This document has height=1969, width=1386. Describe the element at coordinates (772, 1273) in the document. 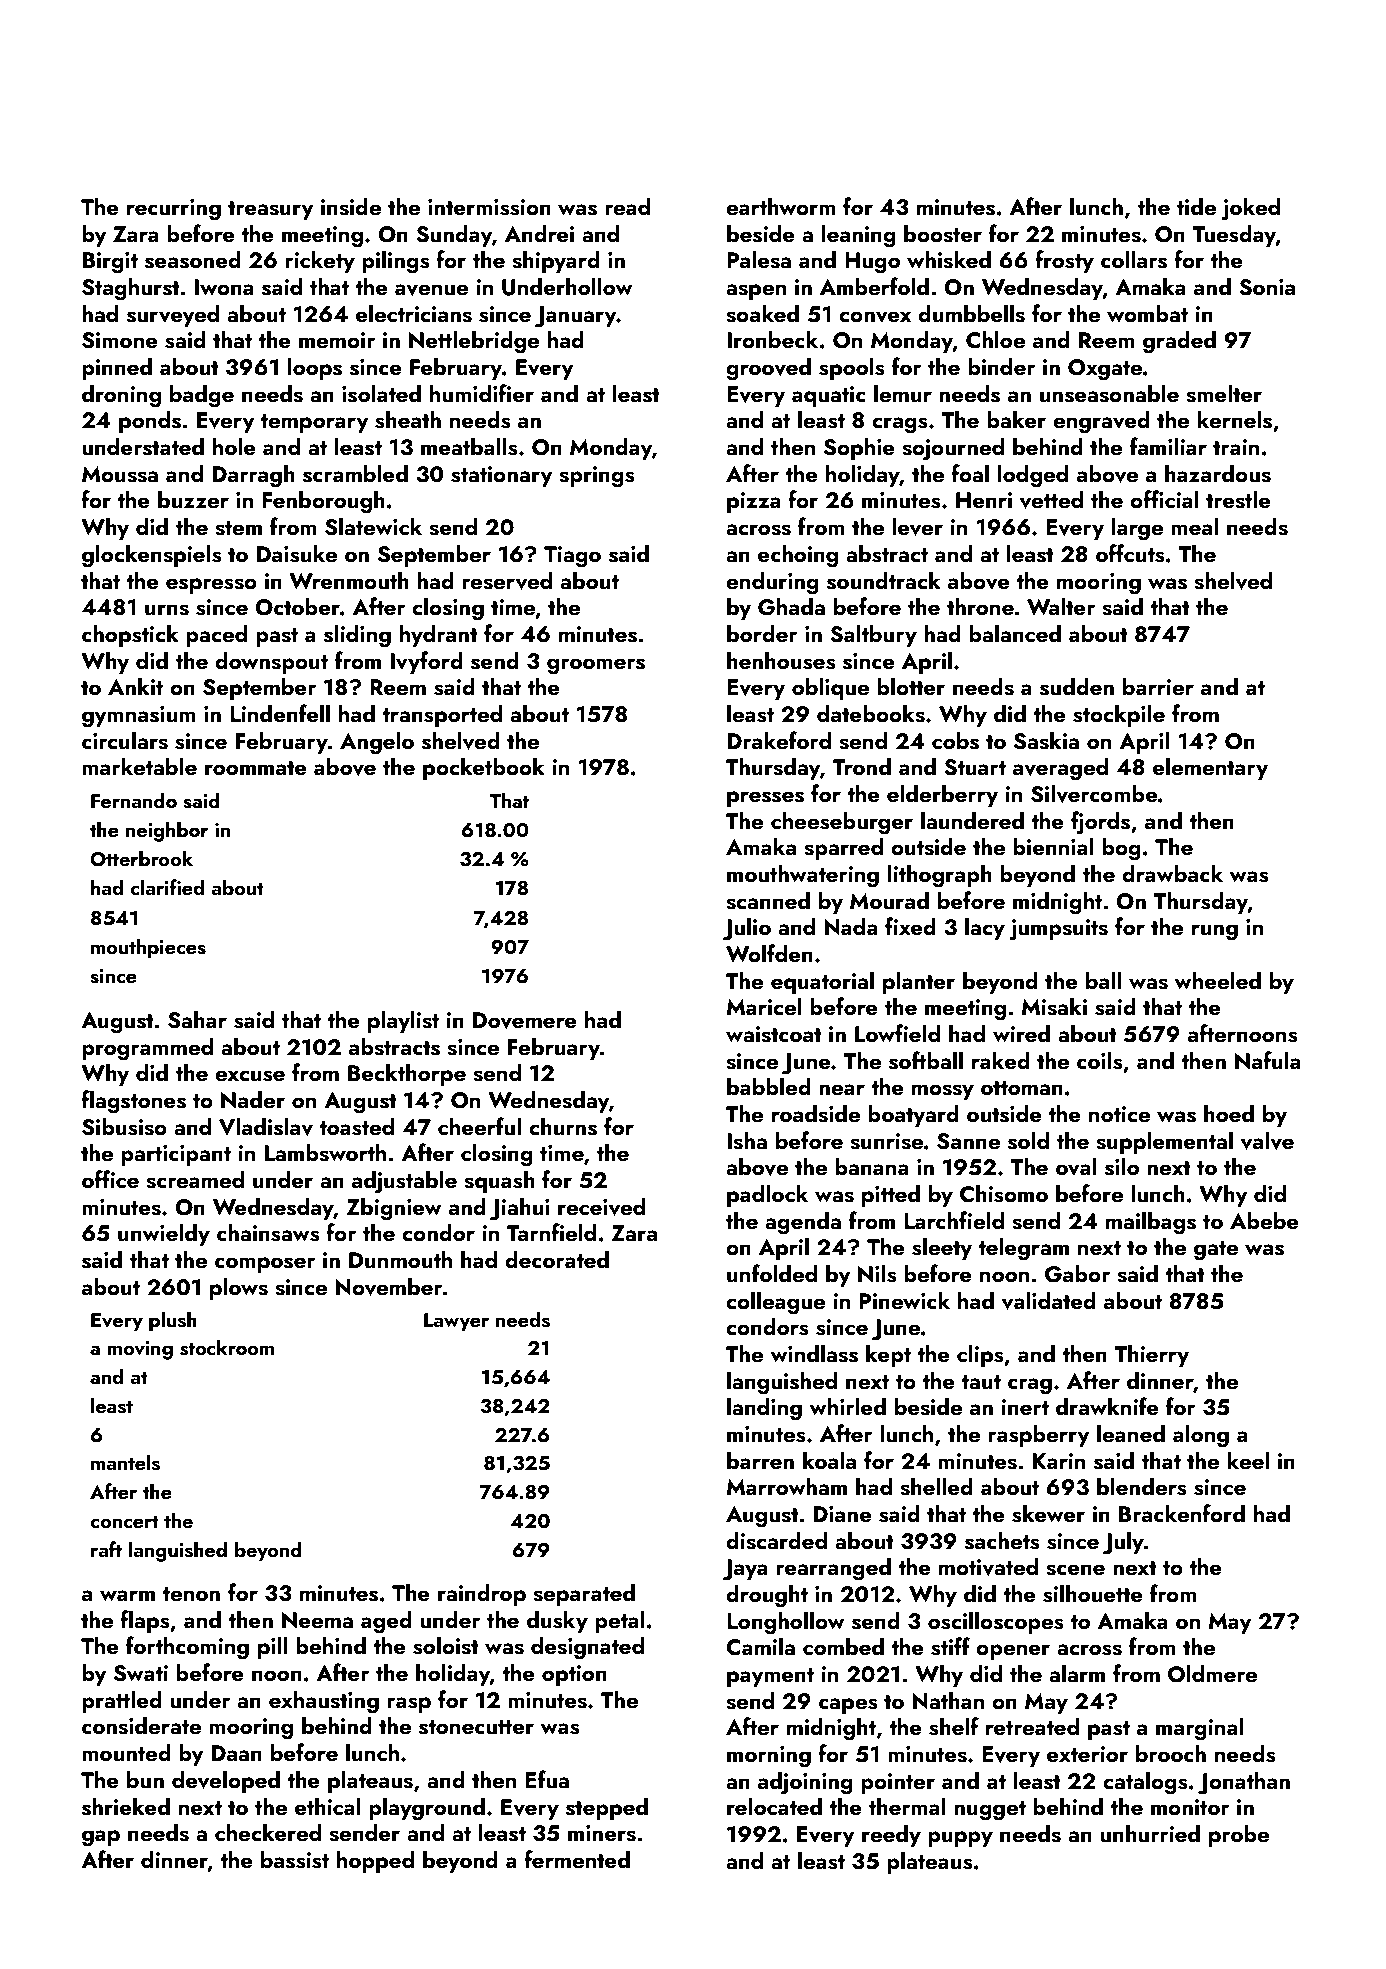

I see `unfolded` at that location.
